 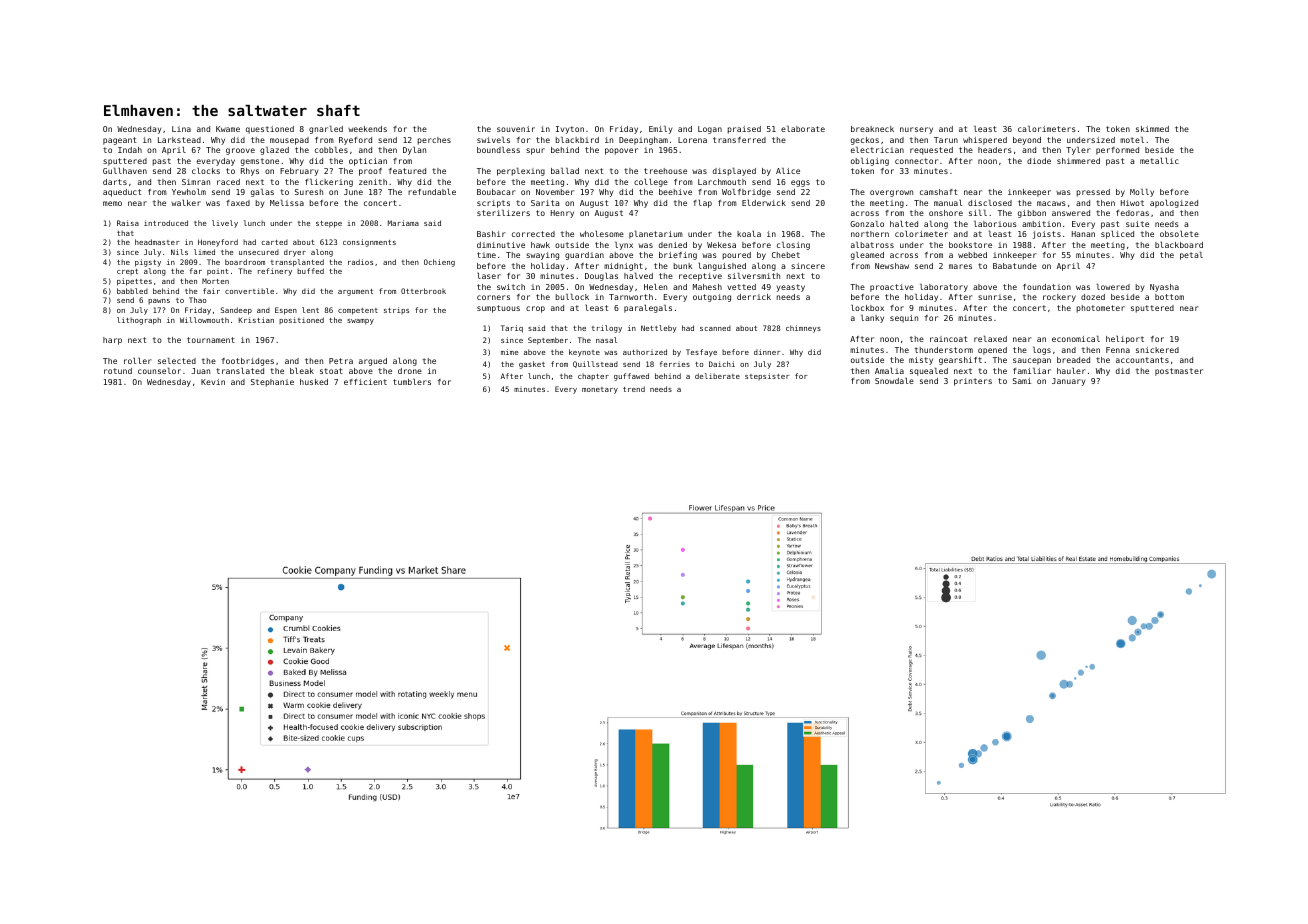 What do you see at coordinates (973, 382) in the image?
I see `printers` at bounding box center [973, 382].
